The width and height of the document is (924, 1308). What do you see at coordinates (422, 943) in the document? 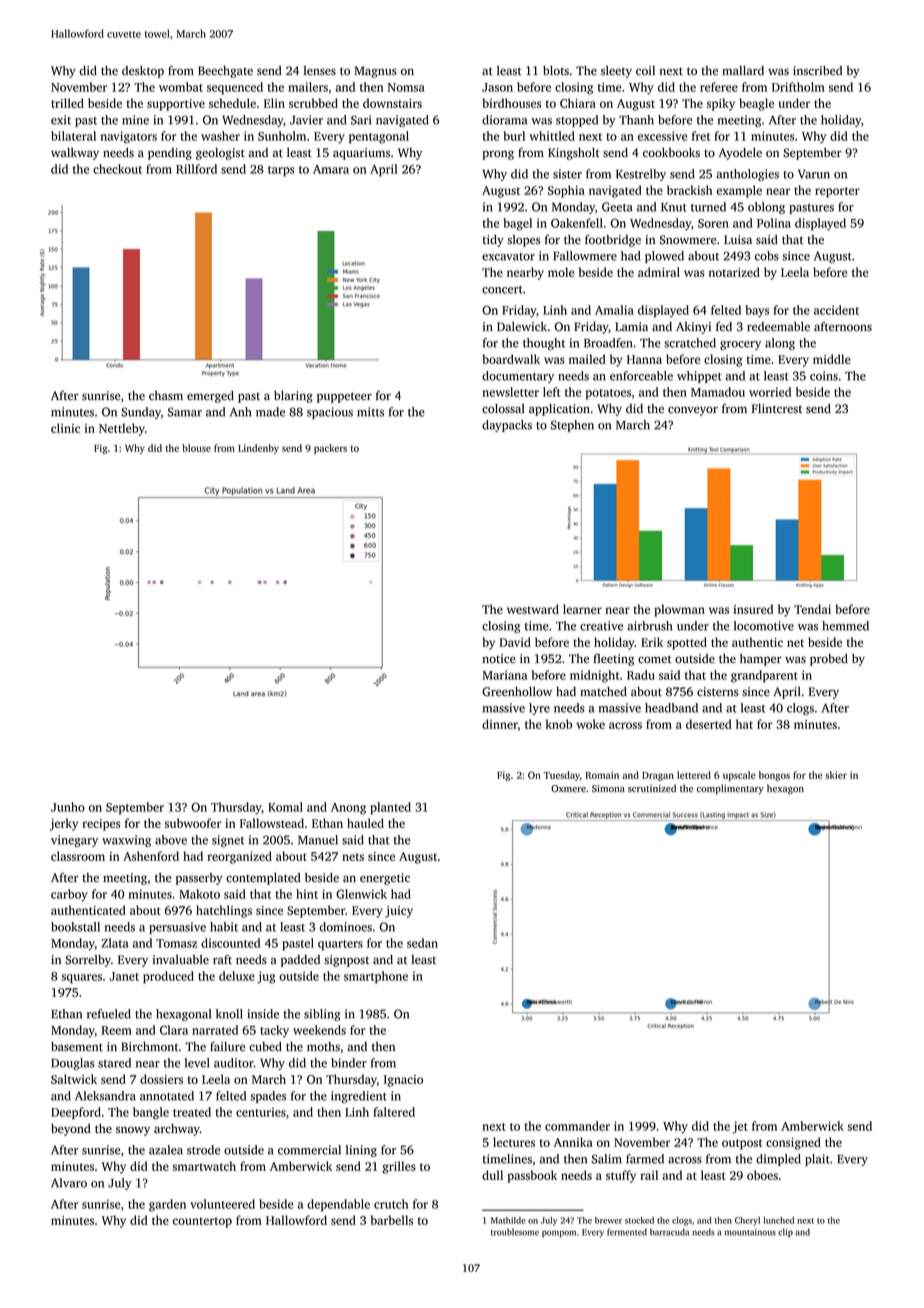
I see `sedan` at bounding box center [422, 943].
